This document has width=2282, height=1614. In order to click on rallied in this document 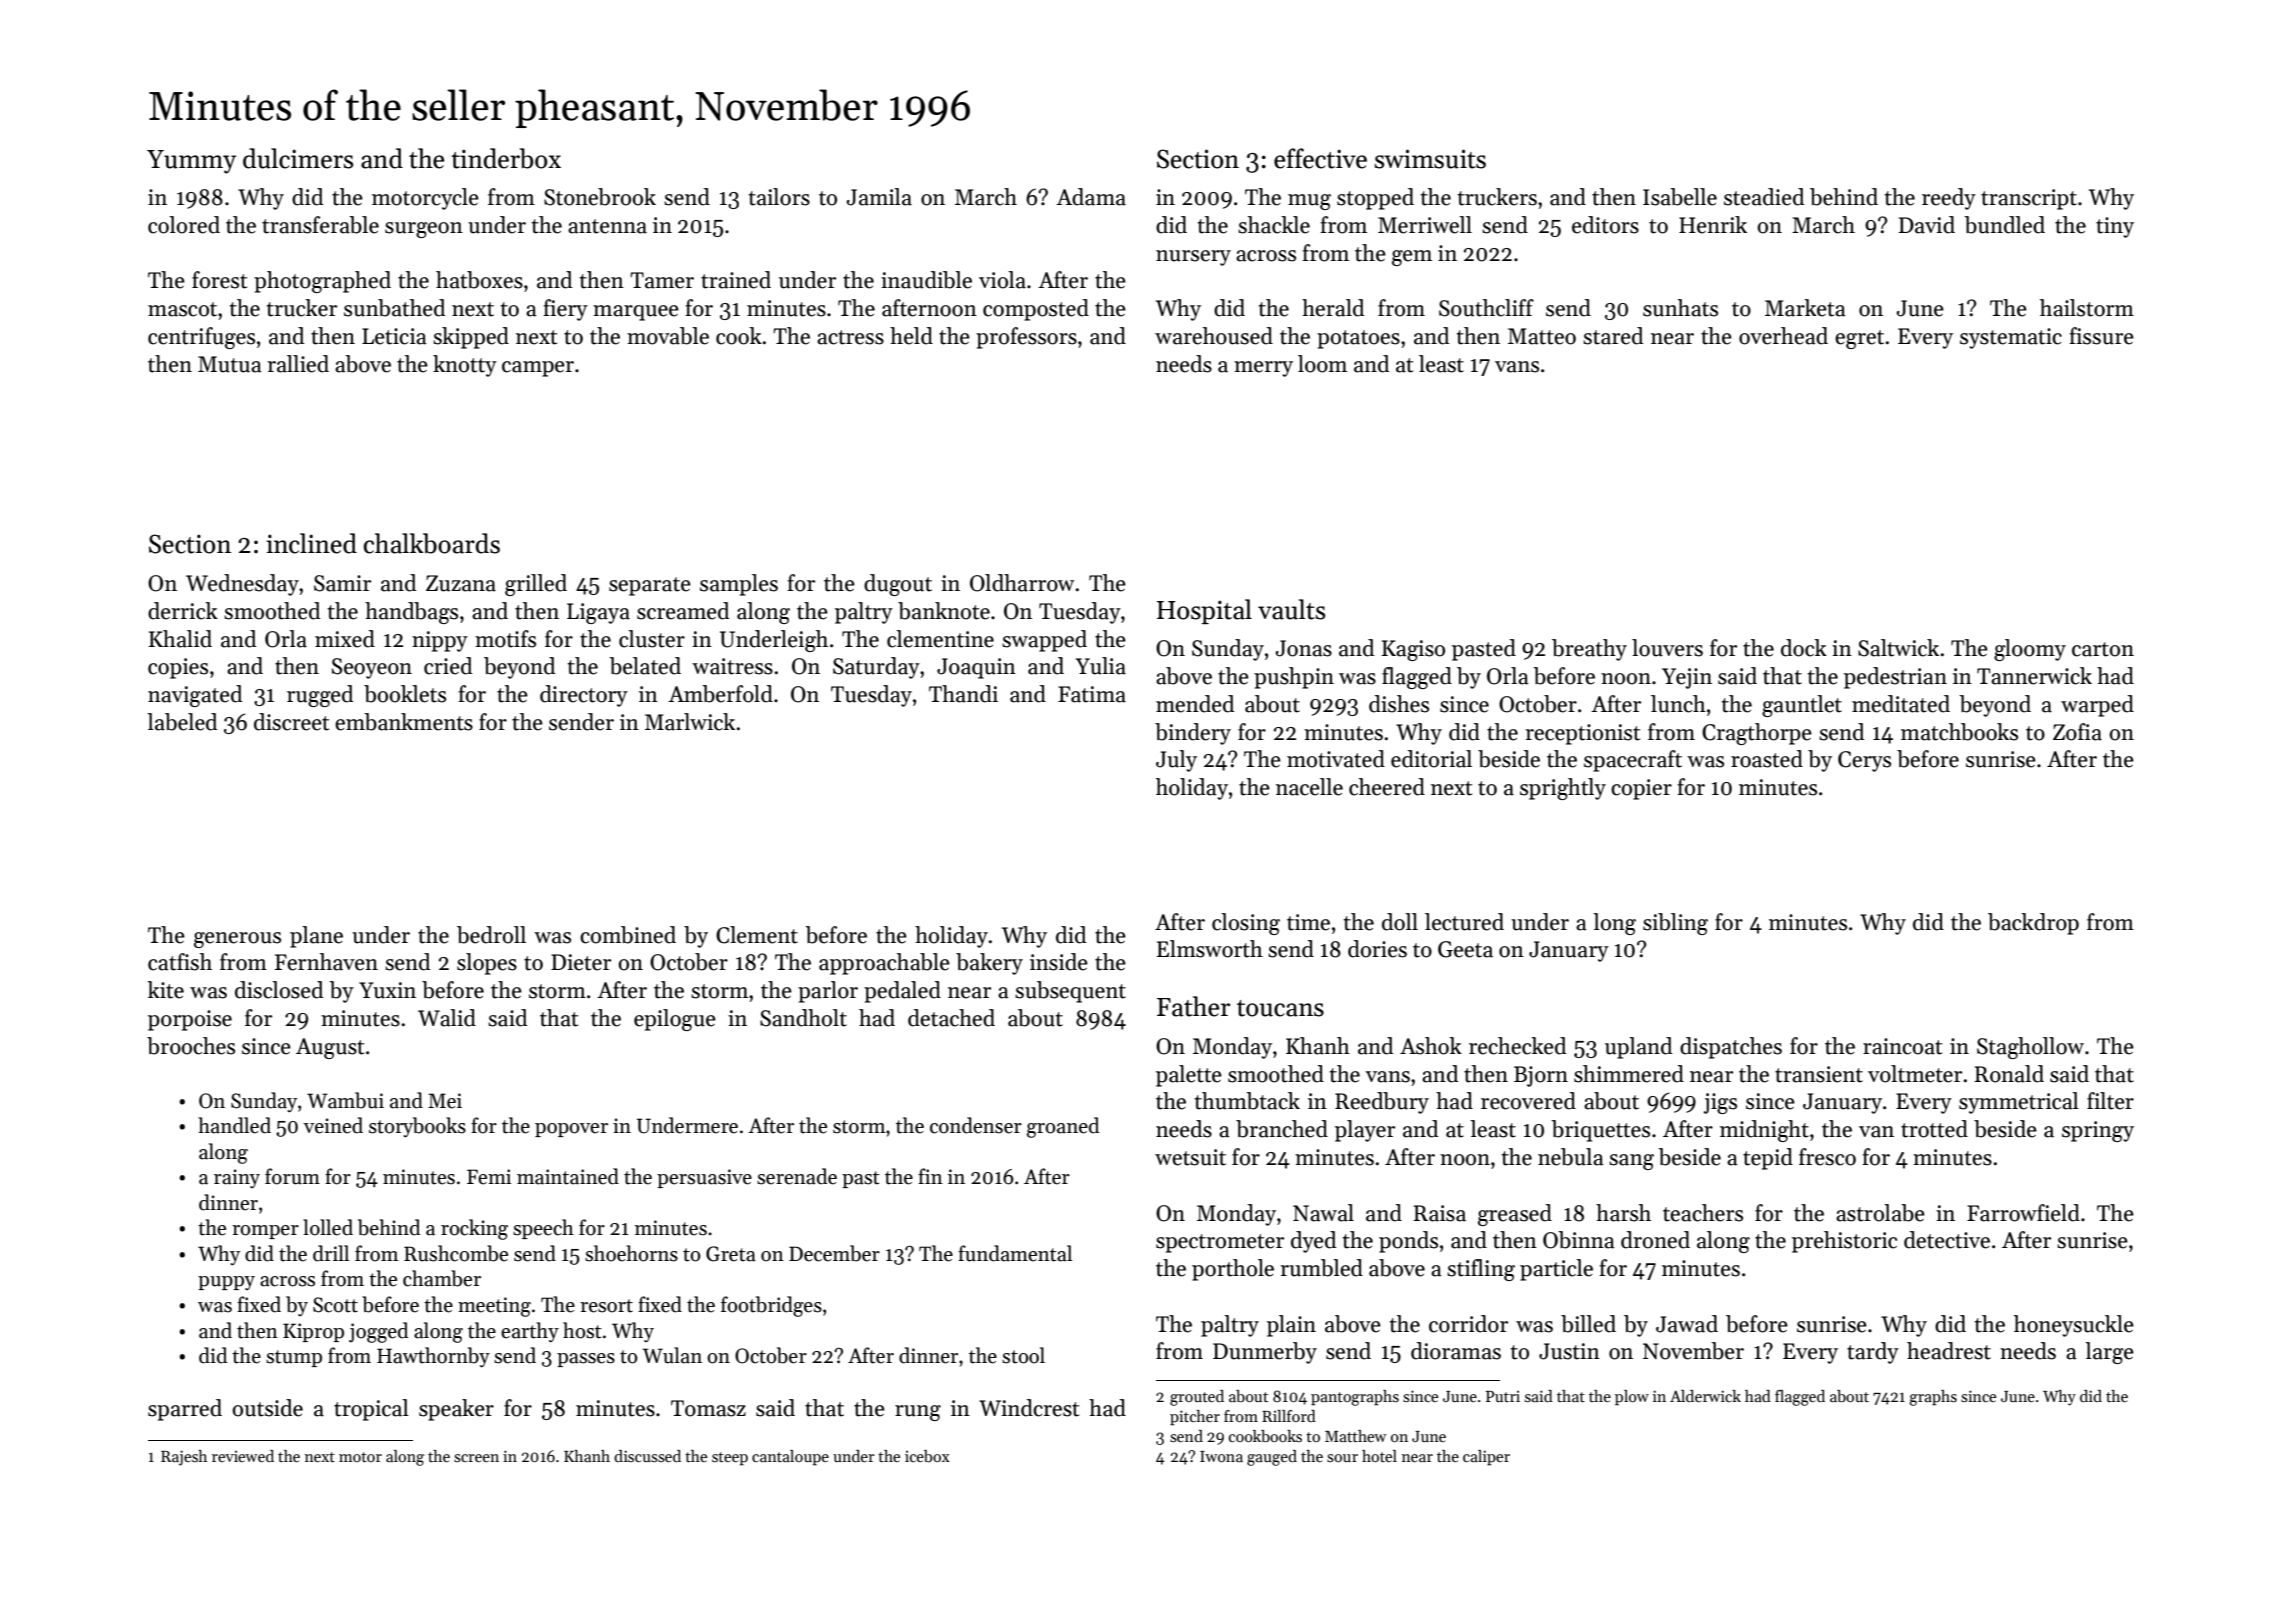, I will do `click(298, 364)`.
